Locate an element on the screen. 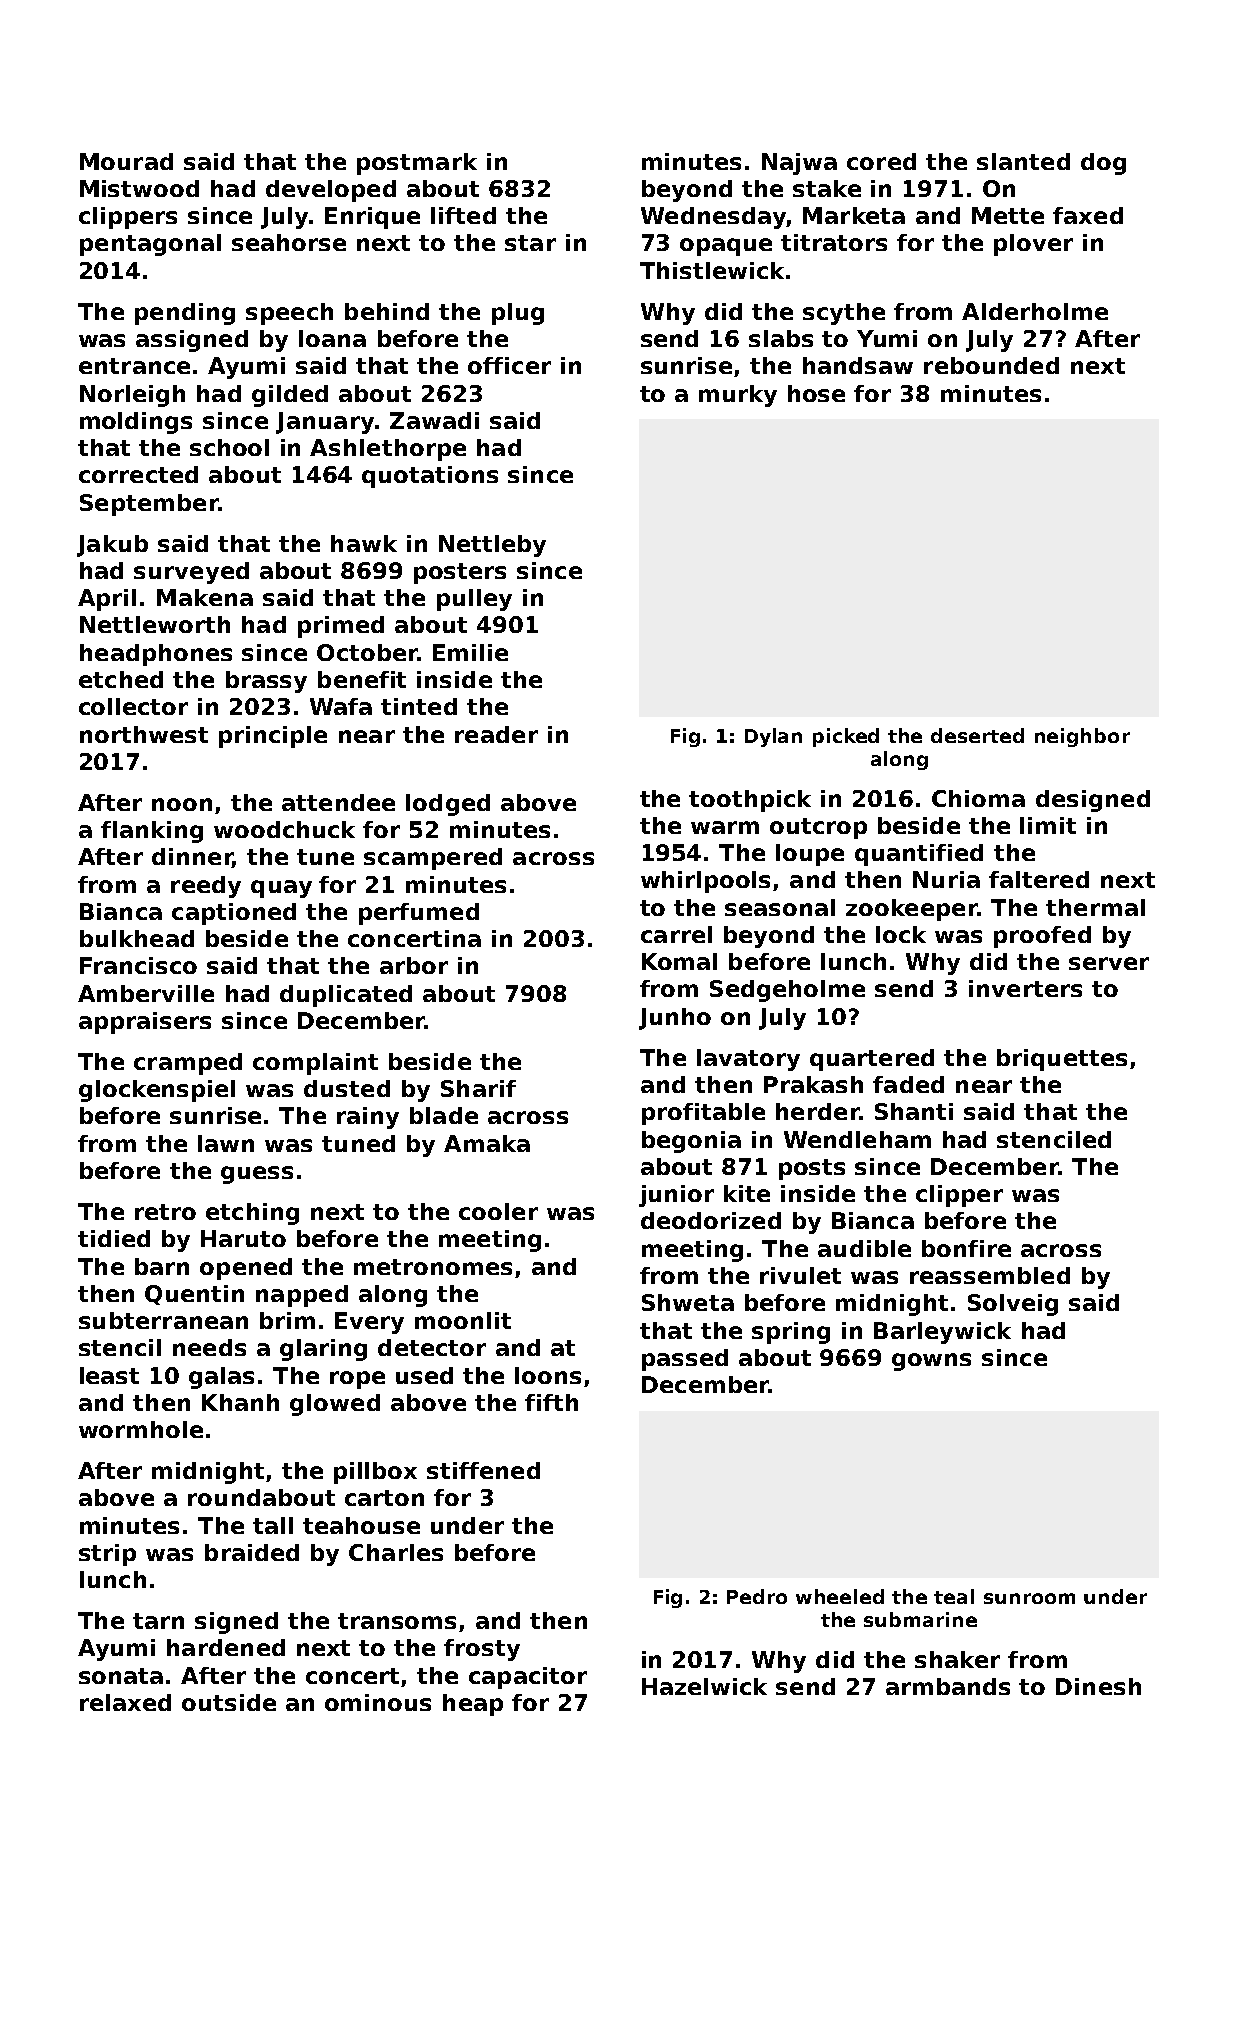  star is located at coordinates (530, 243).
